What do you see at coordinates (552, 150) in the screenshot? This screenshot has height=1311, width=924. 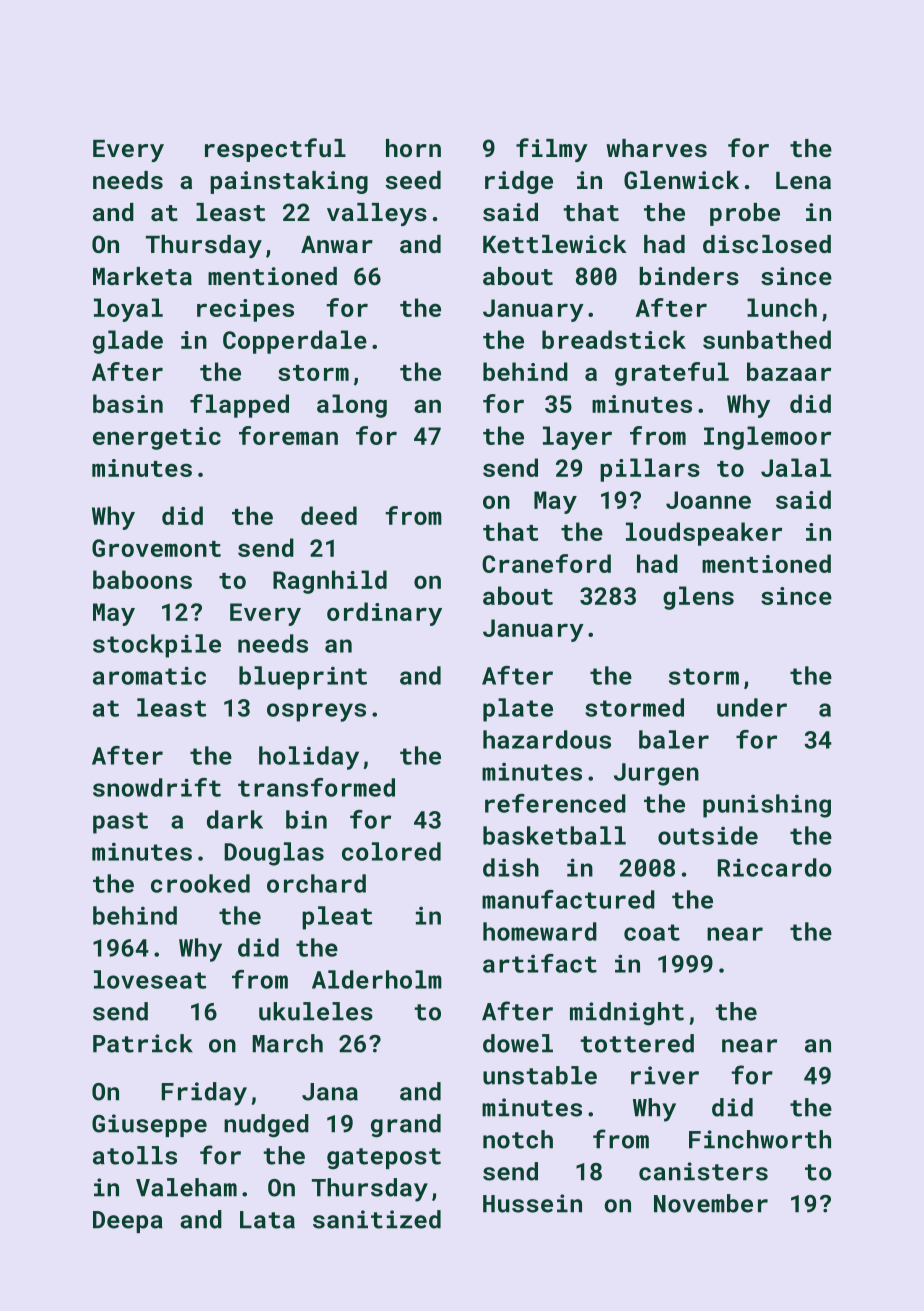 I see `filmy` at bounding box center [552, 150].
